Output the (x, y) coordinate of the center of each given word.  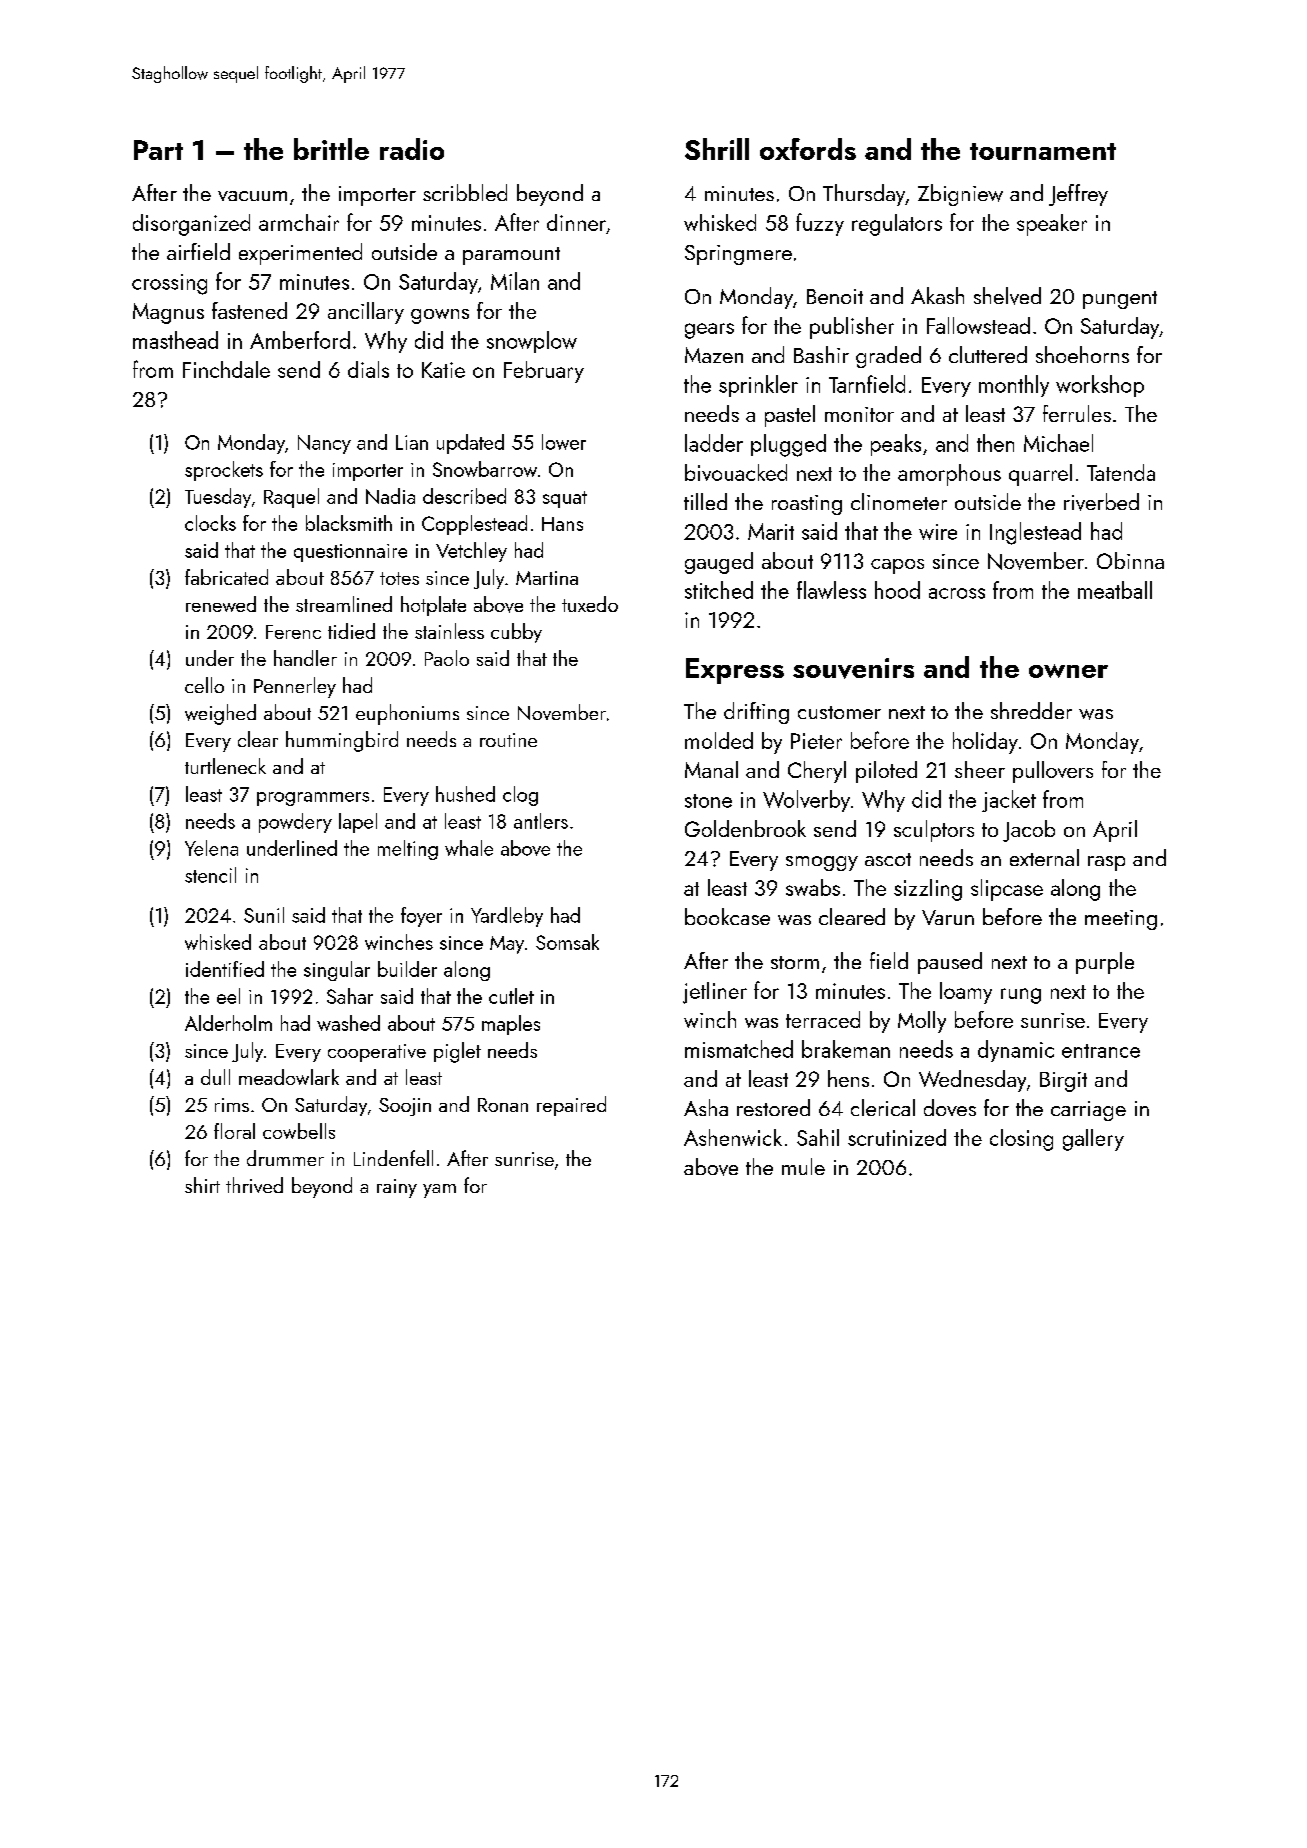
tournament (1043, 151)
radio (412, 149)
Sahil (818, 1137)
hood (897, 590)
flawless (831, 590)
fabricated (226, 577)
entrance (1101, 1051)
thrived (254, 1185)
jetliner (715, 993)
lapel (358, 823)
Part (158, 150)
